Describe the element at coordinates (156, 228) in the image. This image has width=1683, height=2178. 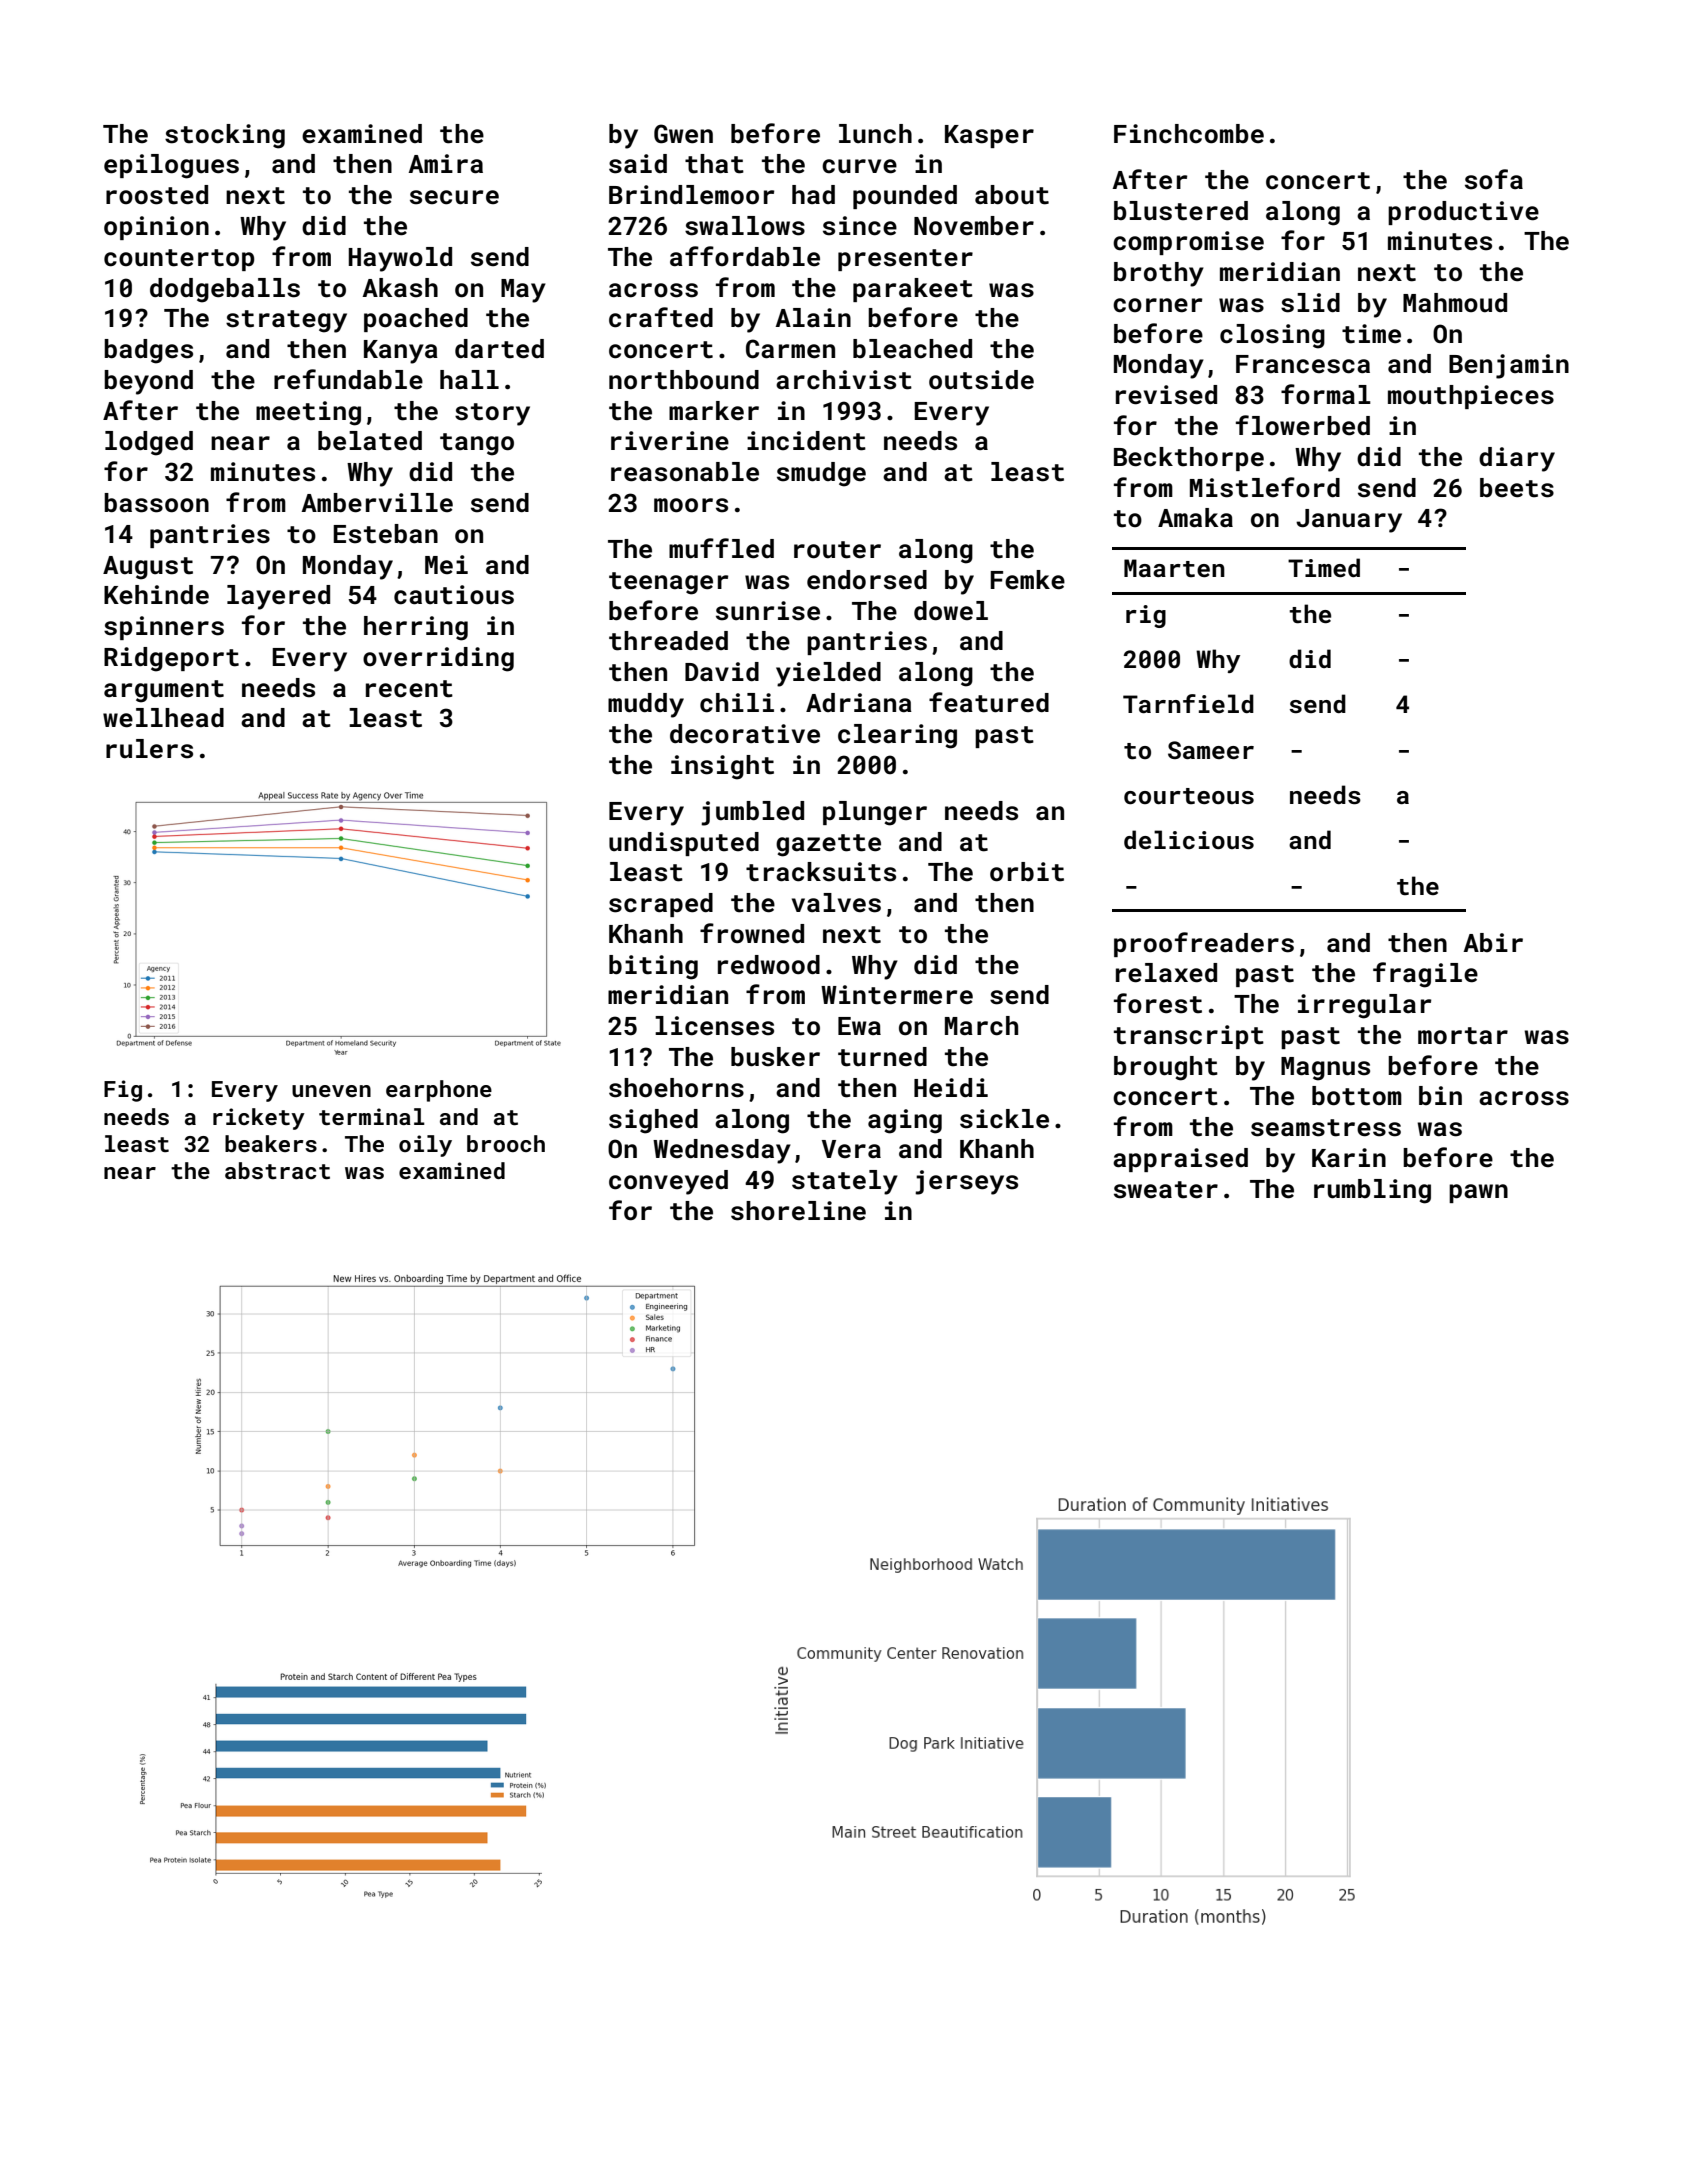
I see `opinion` at that location.
